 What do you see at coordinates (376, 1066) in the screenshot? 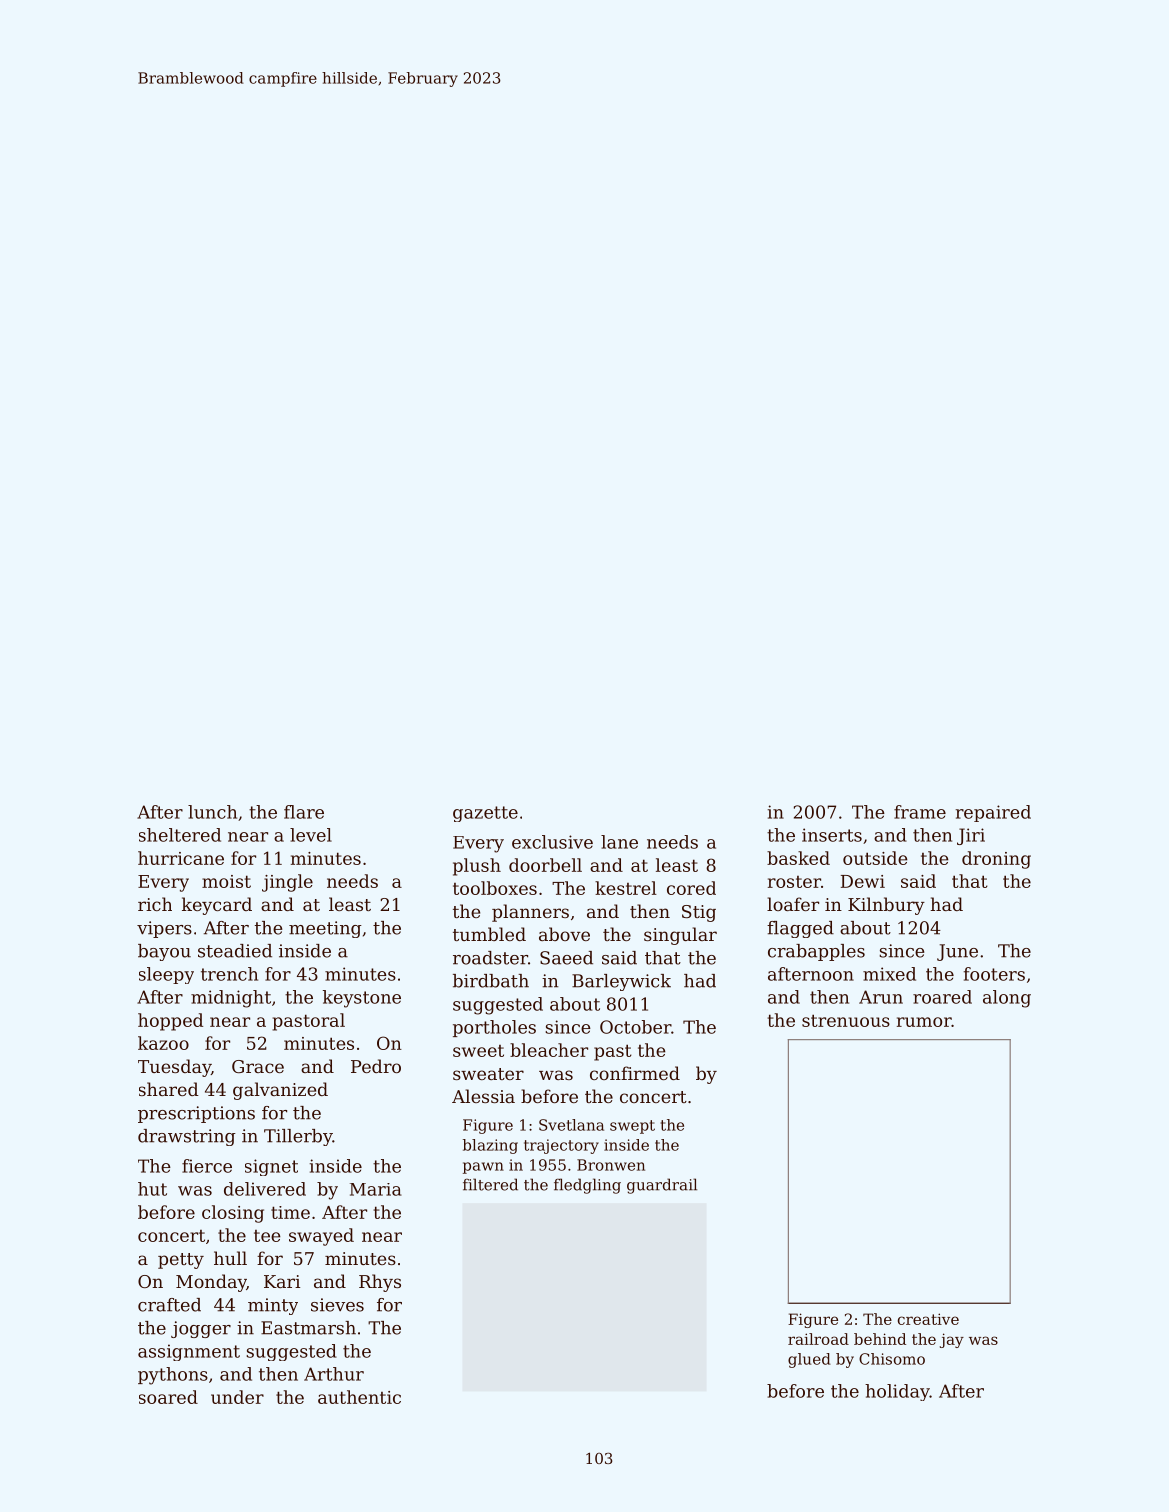
I see `Pedro` at bounding box center [376, 1066].
